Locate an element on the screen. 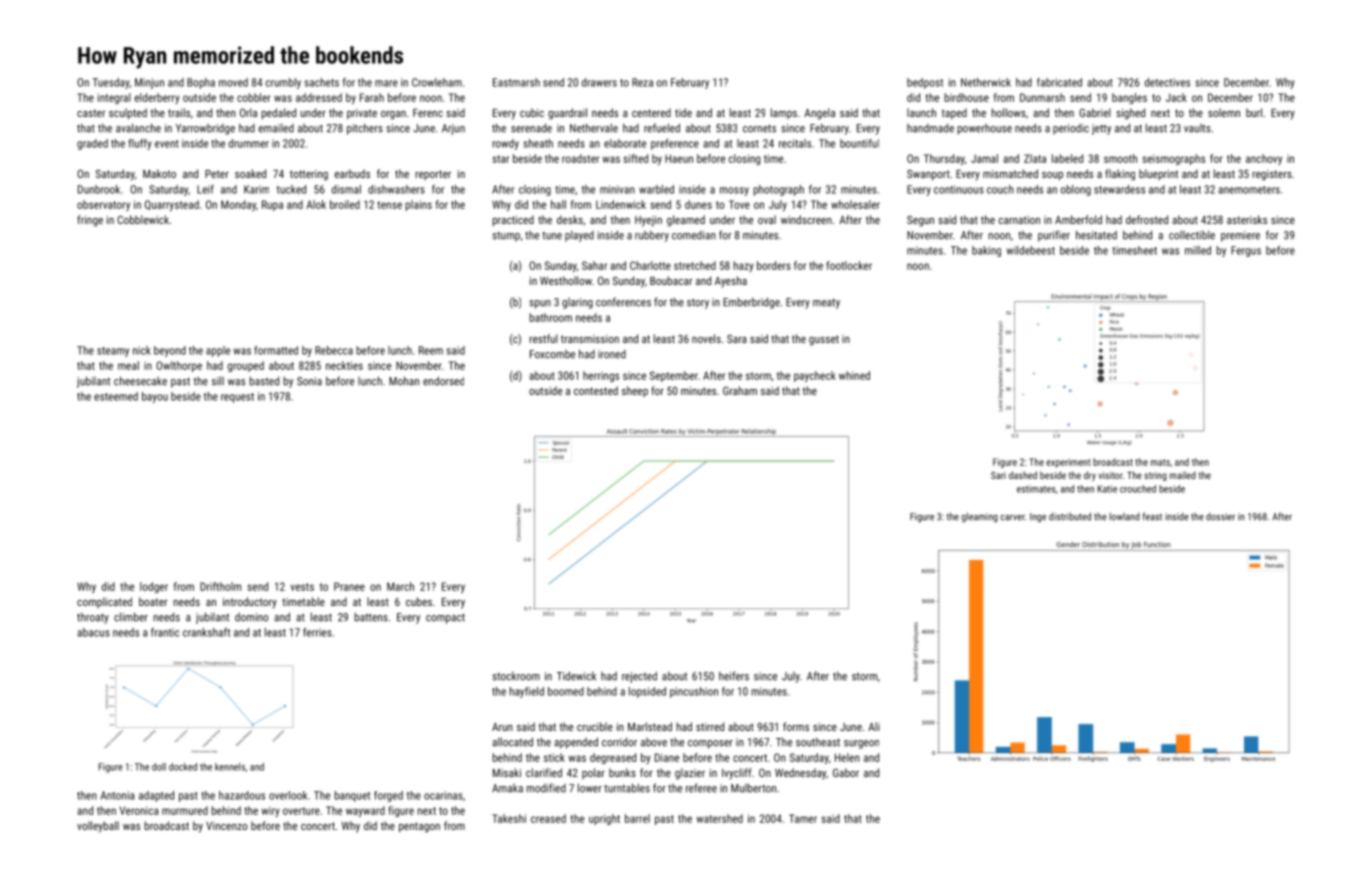 Image resolution: width=1372 pixels, height=887 pixels. heifers is located at coordinates (734, 676).
